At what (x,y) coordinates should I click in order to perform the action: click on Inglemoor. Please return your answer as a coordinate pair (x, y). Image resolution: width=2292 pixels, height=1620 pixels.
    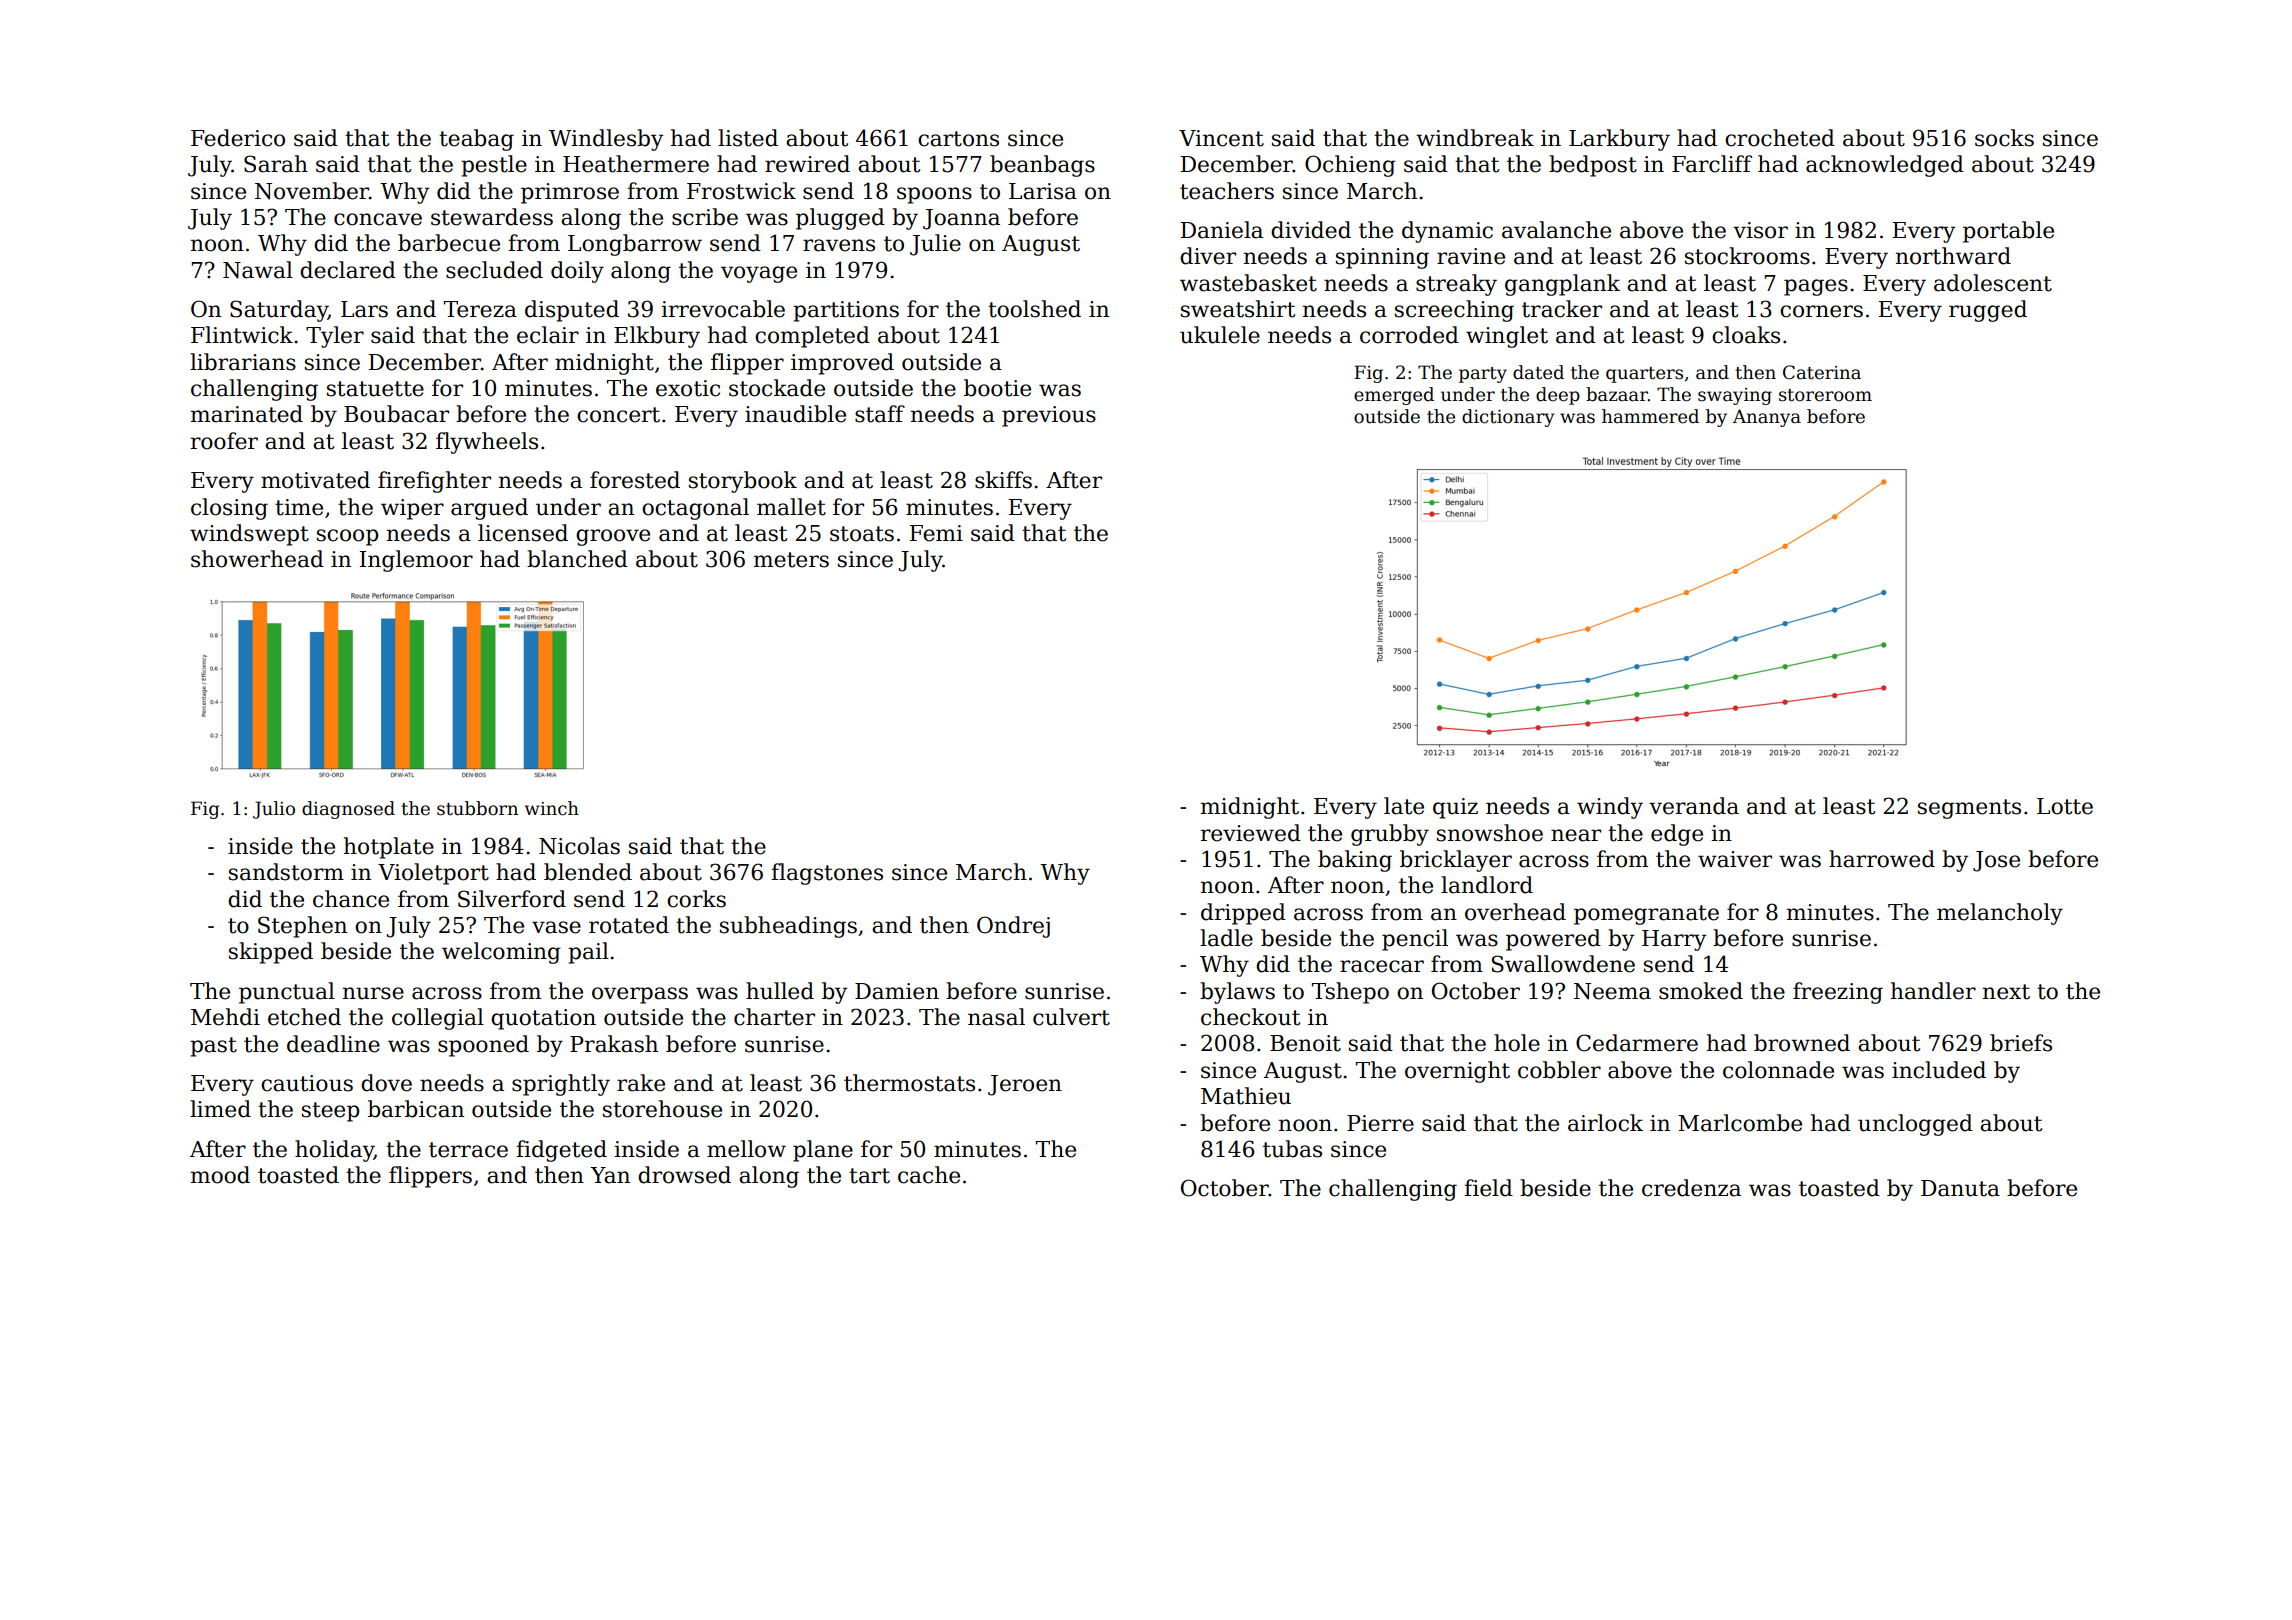
    Looking at the image, I should click on (416, 561).
